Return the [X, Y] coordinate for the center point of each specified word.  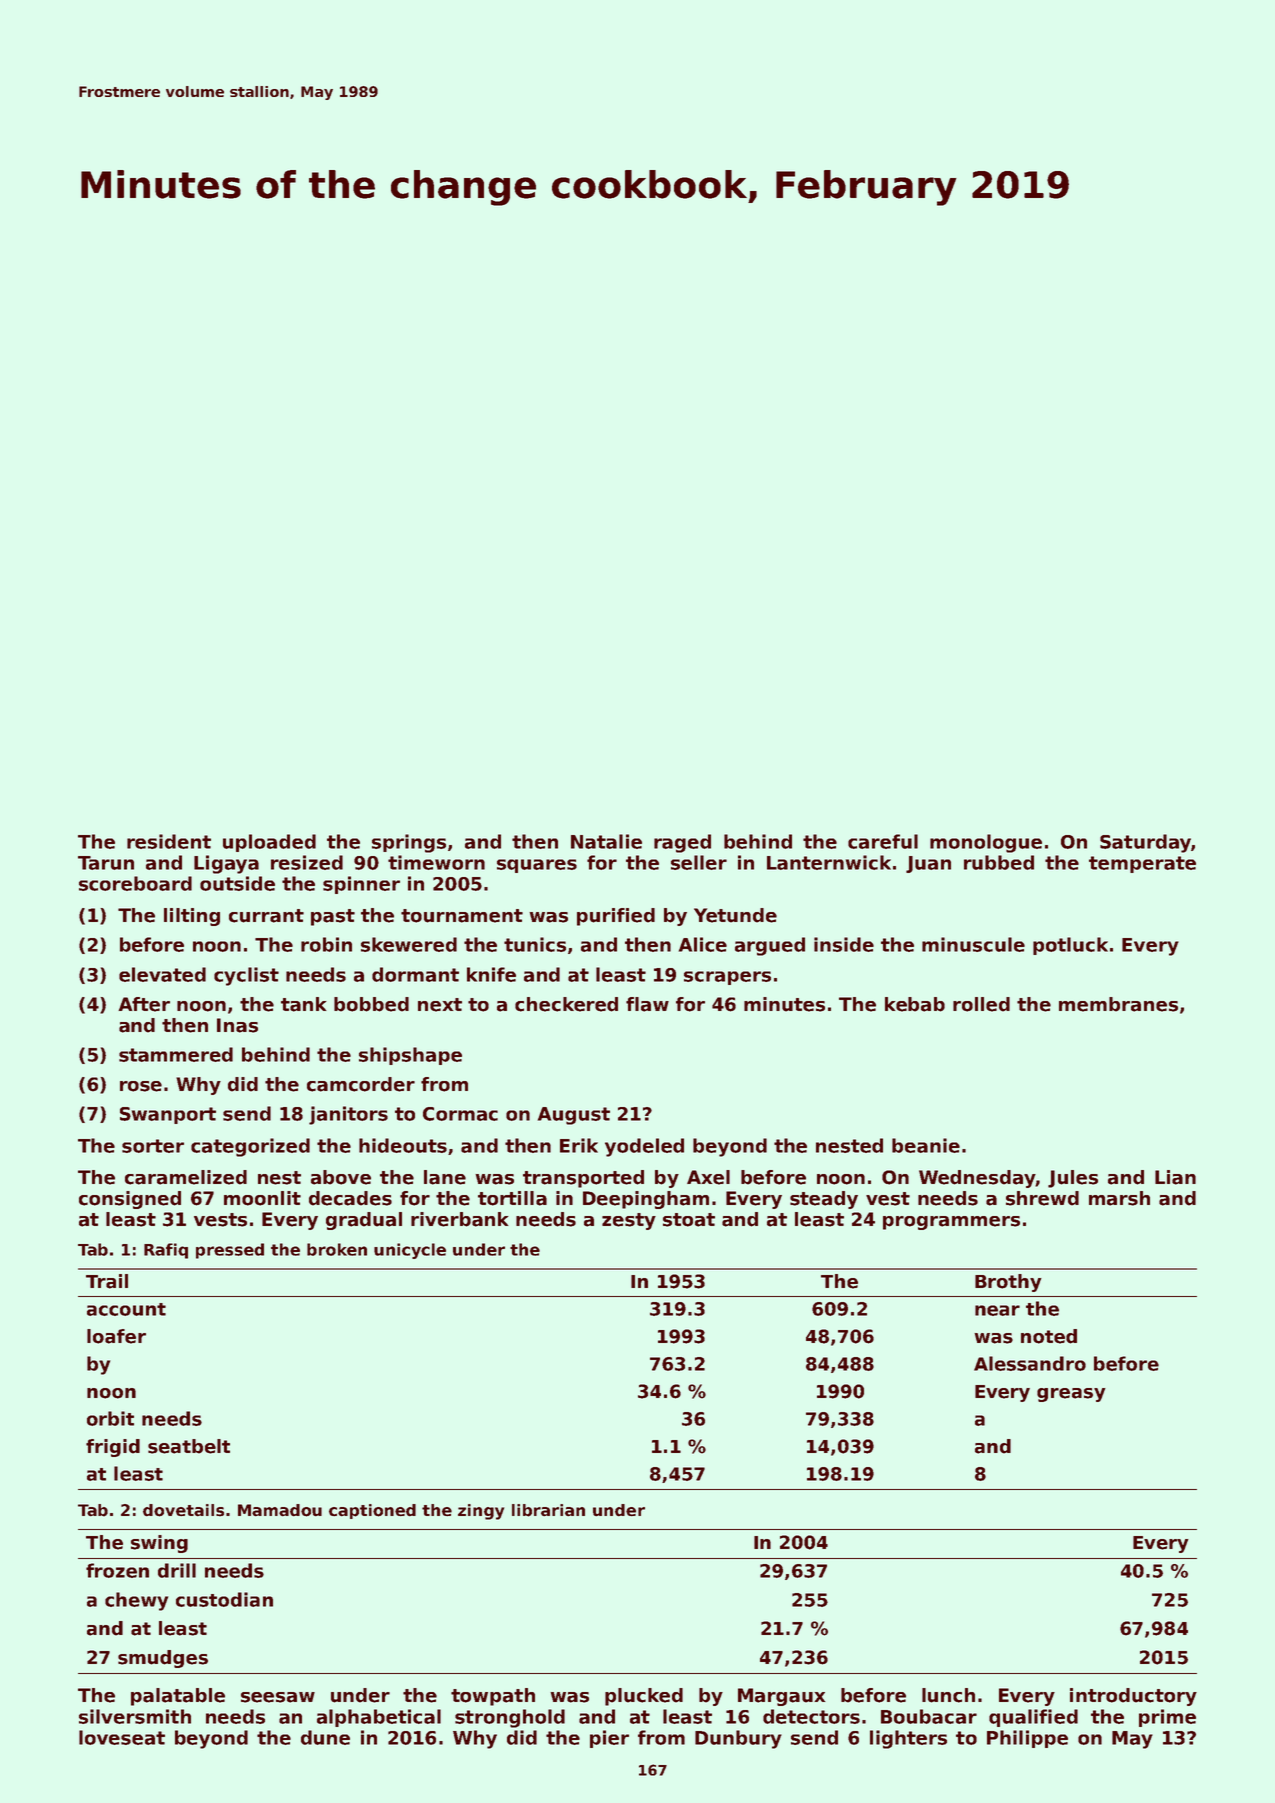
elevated [162, 974]
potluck [1070, 946]
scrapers [727, 978]
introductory [1133, 1697]
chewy [136, 1601]
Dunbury [738, 1739]
